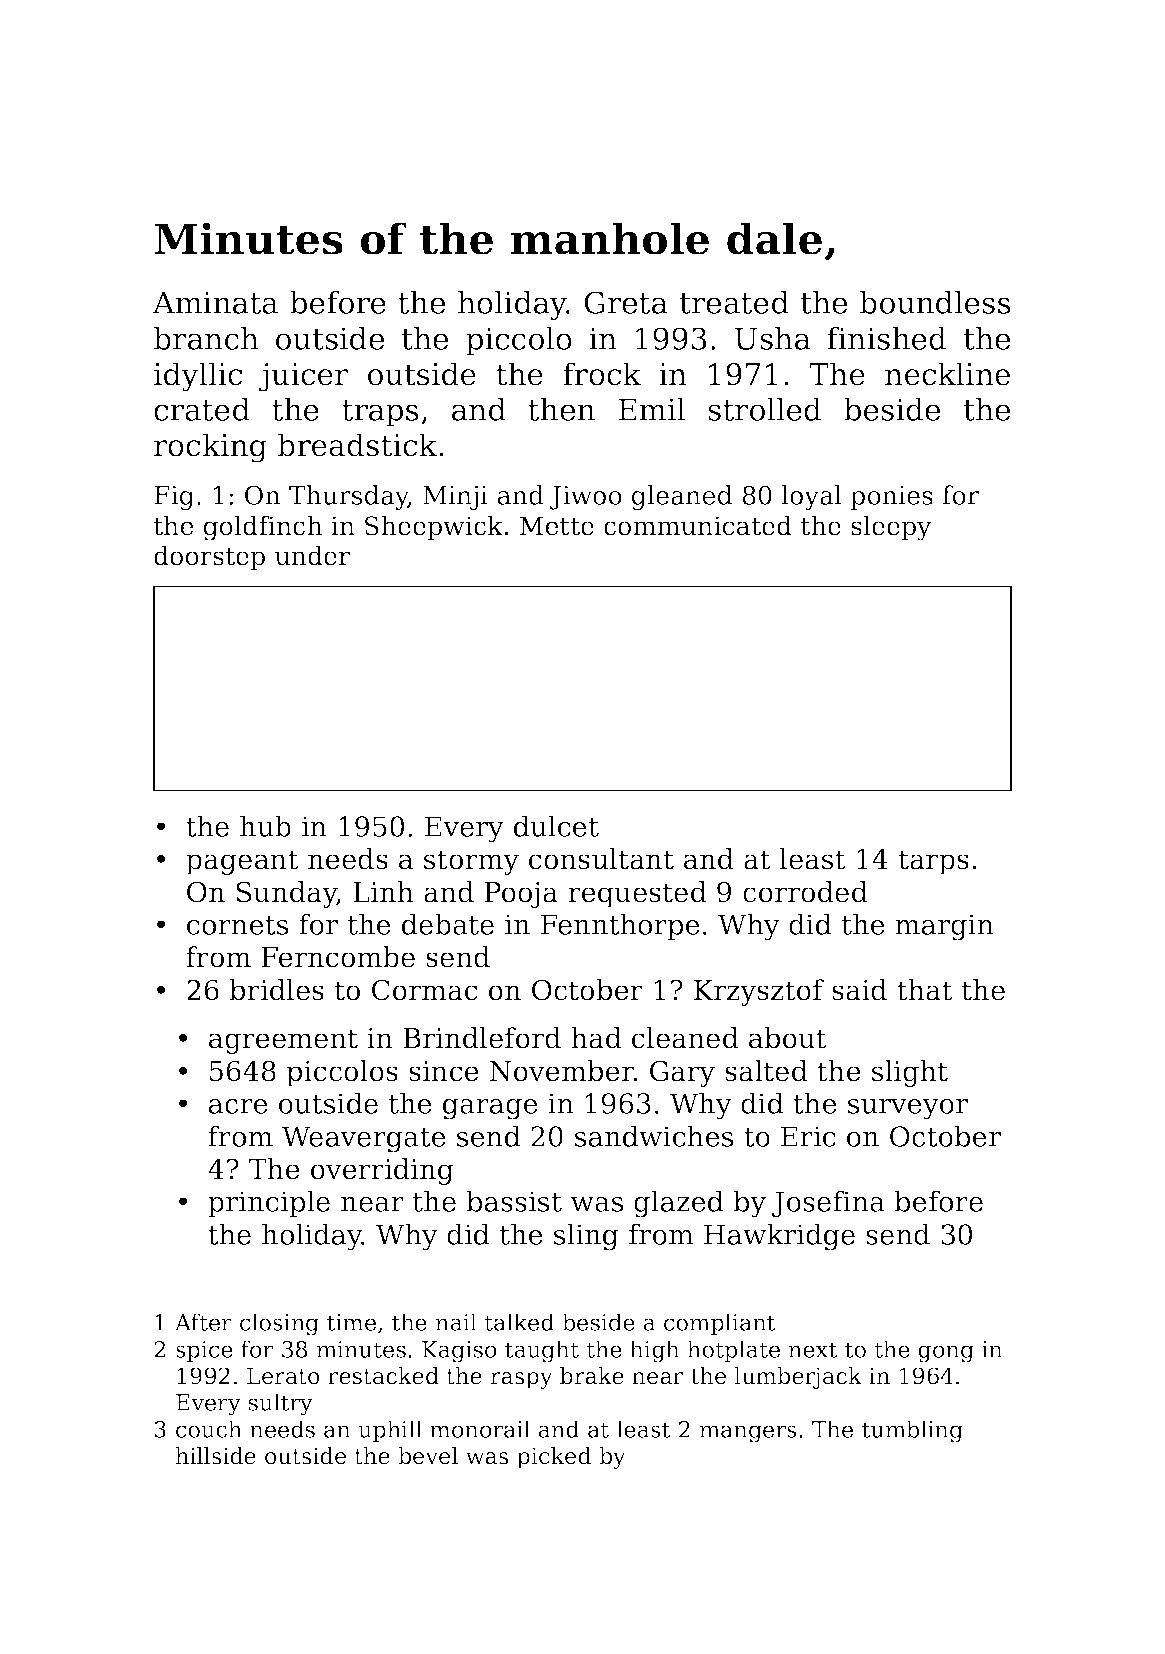 This page has width=1165, height=1654. Describe the element at coordinates (204, 1351) in the page. I see `spice` at that location.
